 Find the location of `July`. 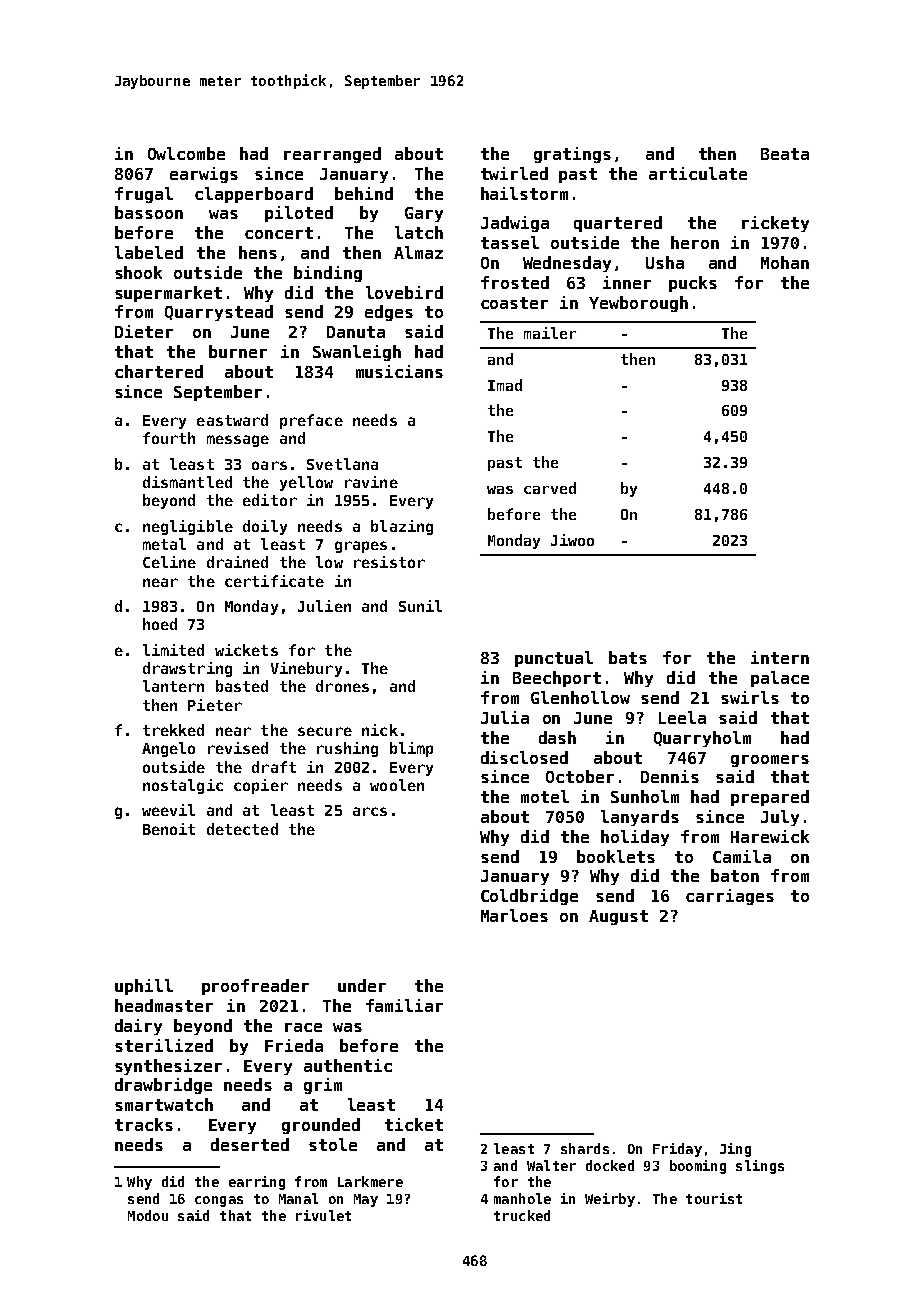

July is located at coordinates (780, 818).
